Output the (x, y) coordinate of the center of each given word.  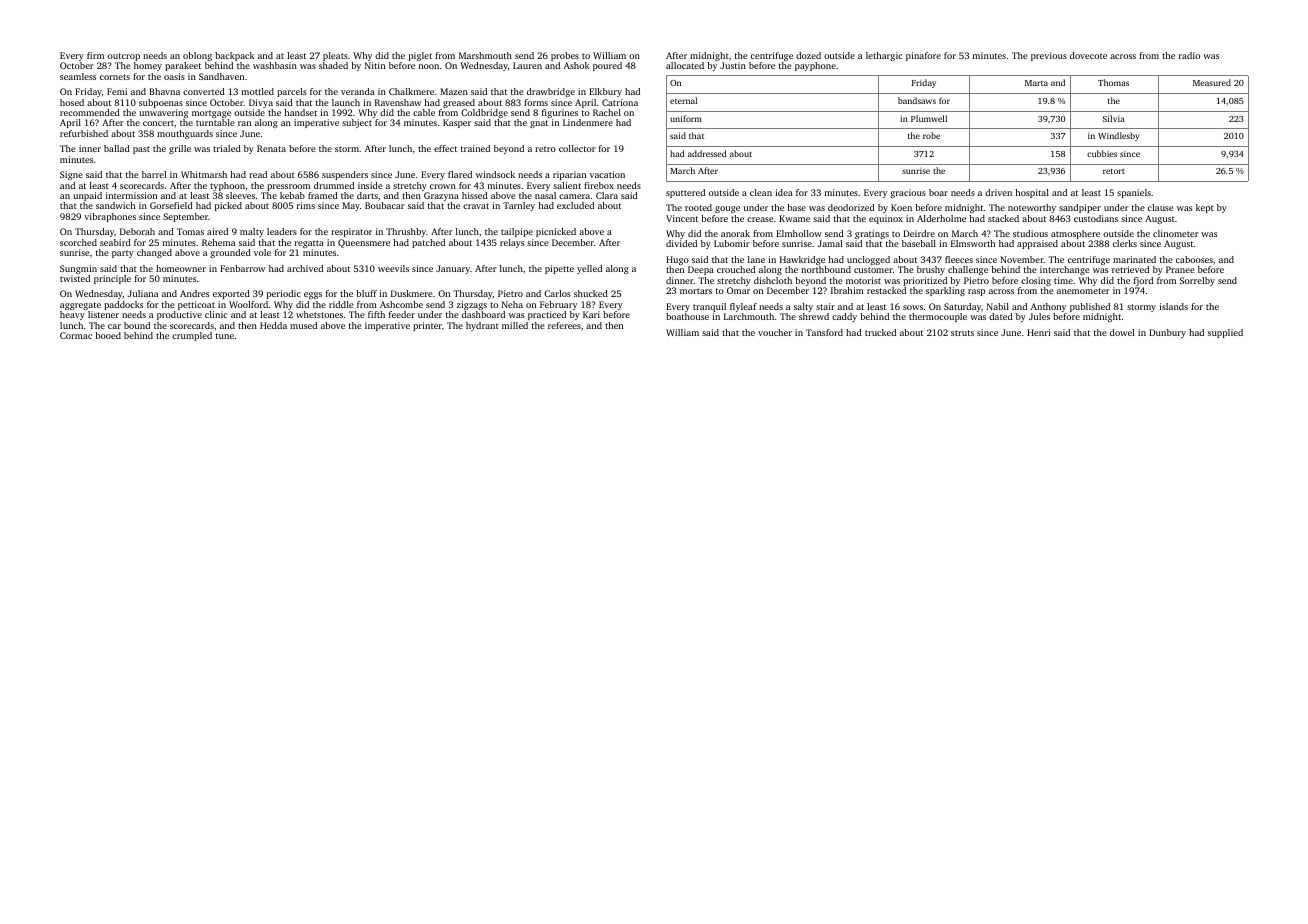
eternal (683, 100)
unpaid (87, 196)
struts (962, 333)
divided (681, 243)
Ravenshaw (398, 102)
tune (225, 336)
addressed (707, 153)
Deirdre (919, 233)
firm (95, 55)
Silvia (1114, 118)
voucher (775, 332)
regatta (309, 244)
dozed (808, 55)
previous (1049, 56)
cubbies (1102, 153)
